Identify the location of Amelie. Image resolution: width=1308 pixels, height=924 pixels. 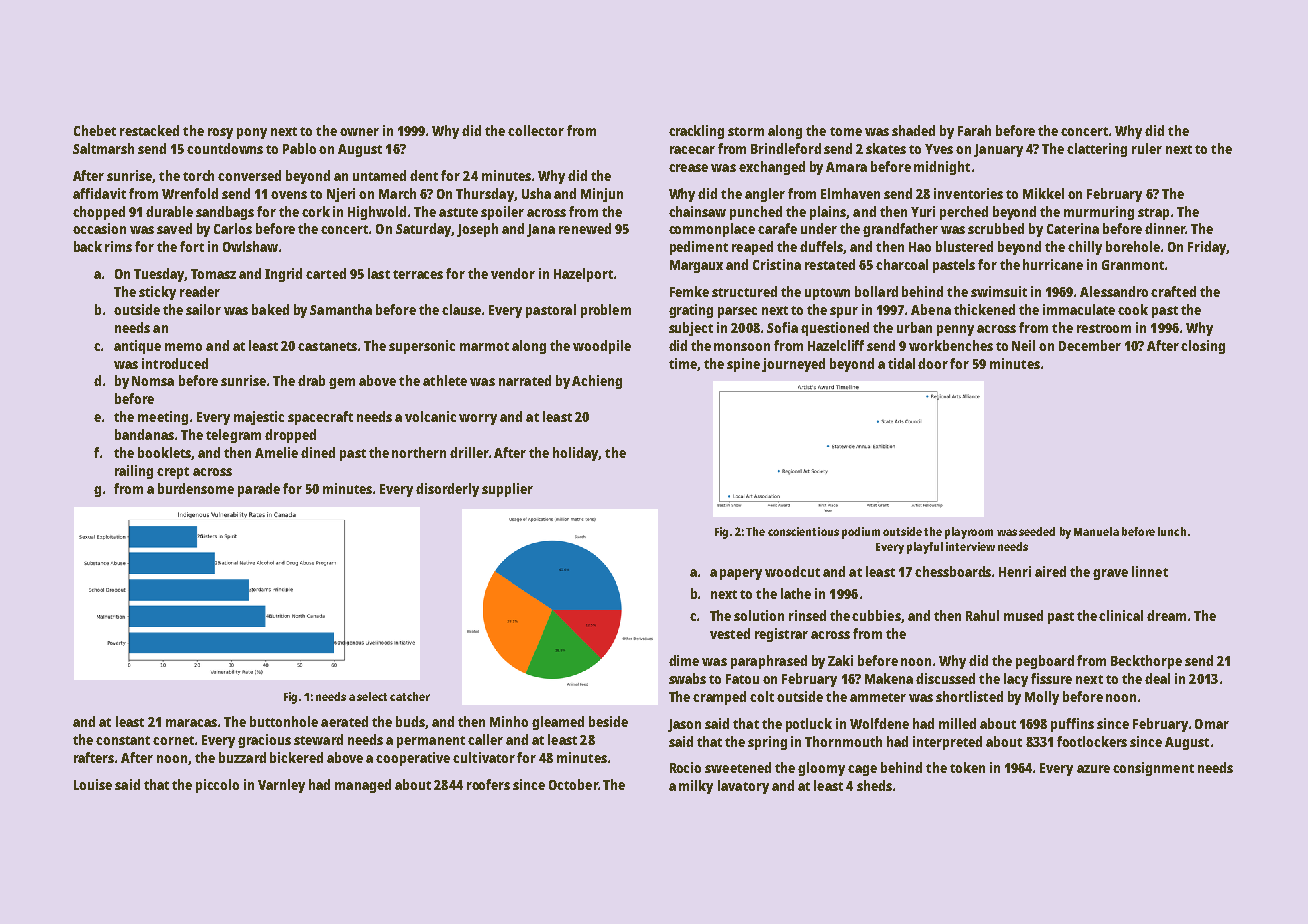
(276, 452).
